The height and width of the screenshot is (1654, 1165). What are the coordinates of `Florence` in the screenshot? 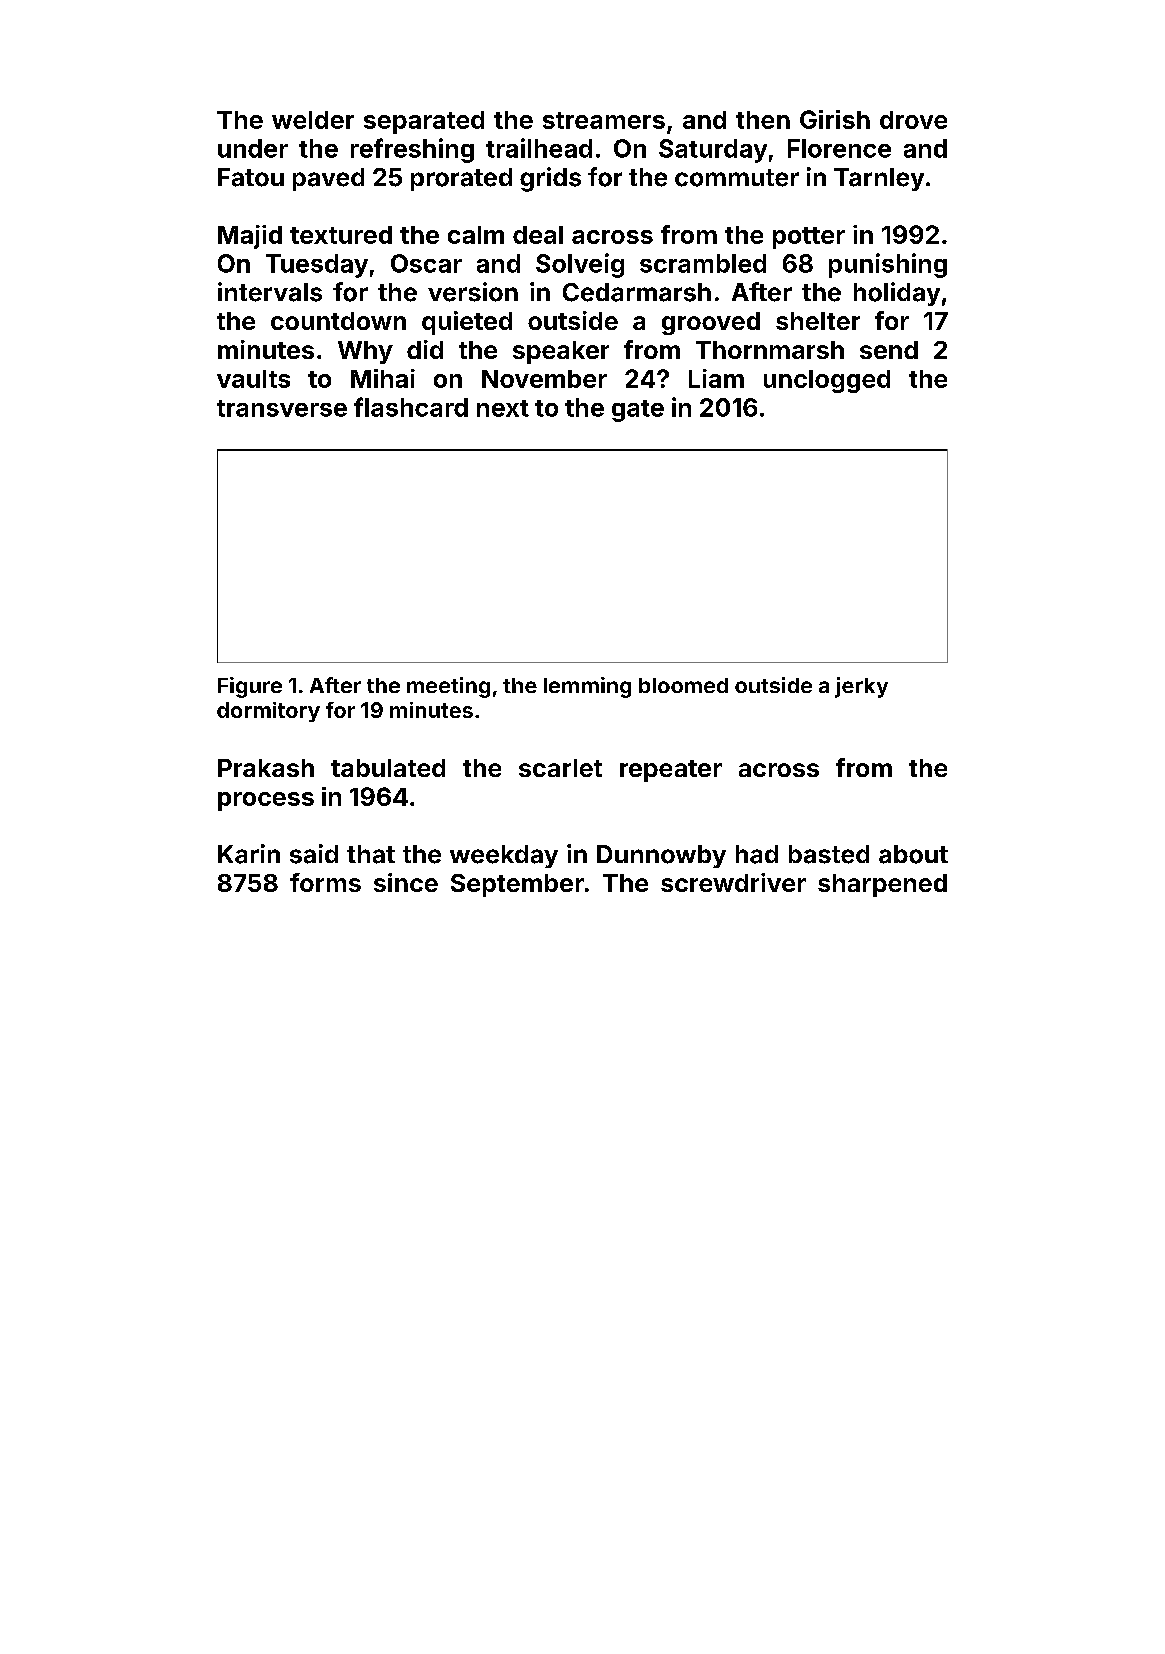 It's located at (839, 148).
